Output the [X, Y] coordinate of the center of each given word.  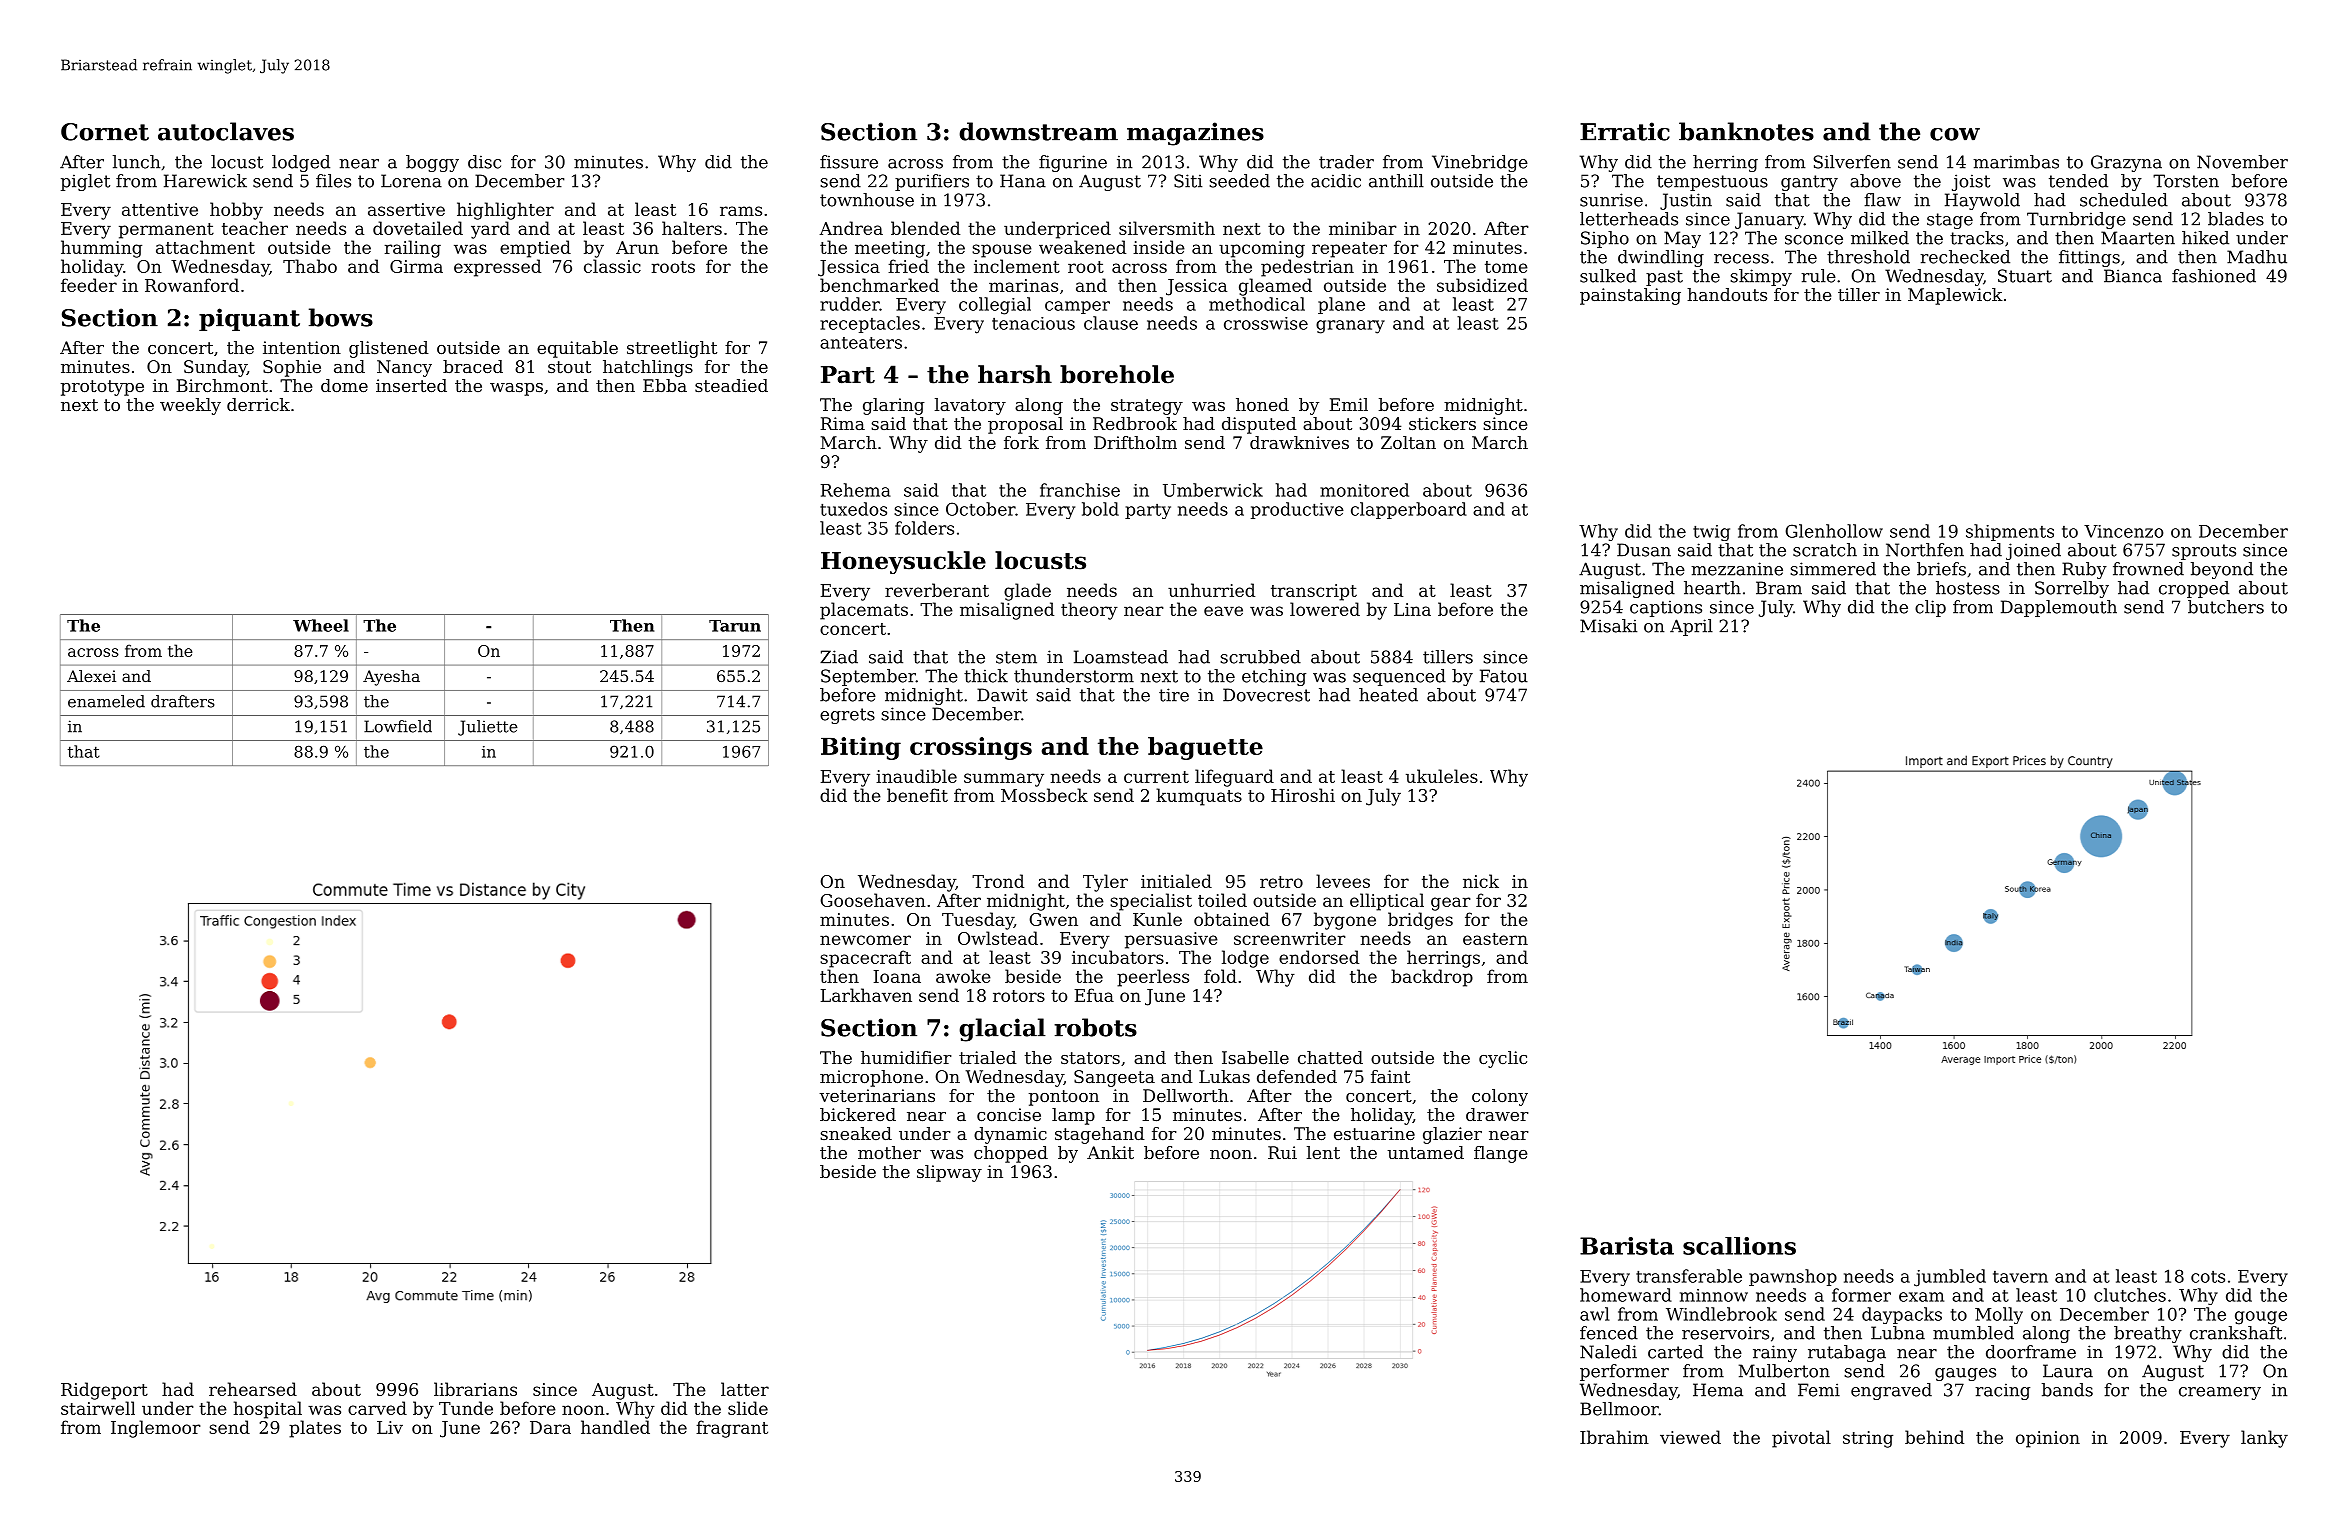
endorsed [1319, 957]
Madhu [2257, 257]
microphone [871, 1078]
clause [1111, 323]
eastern [1495, 939]
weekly [190, 406]
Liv [390, 1427]
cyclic [1503, 1059]
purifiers [932, 182]
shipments [2010, 532]
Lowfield [398, 726]
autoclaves [226, 131]
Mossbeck [1044, 795]
